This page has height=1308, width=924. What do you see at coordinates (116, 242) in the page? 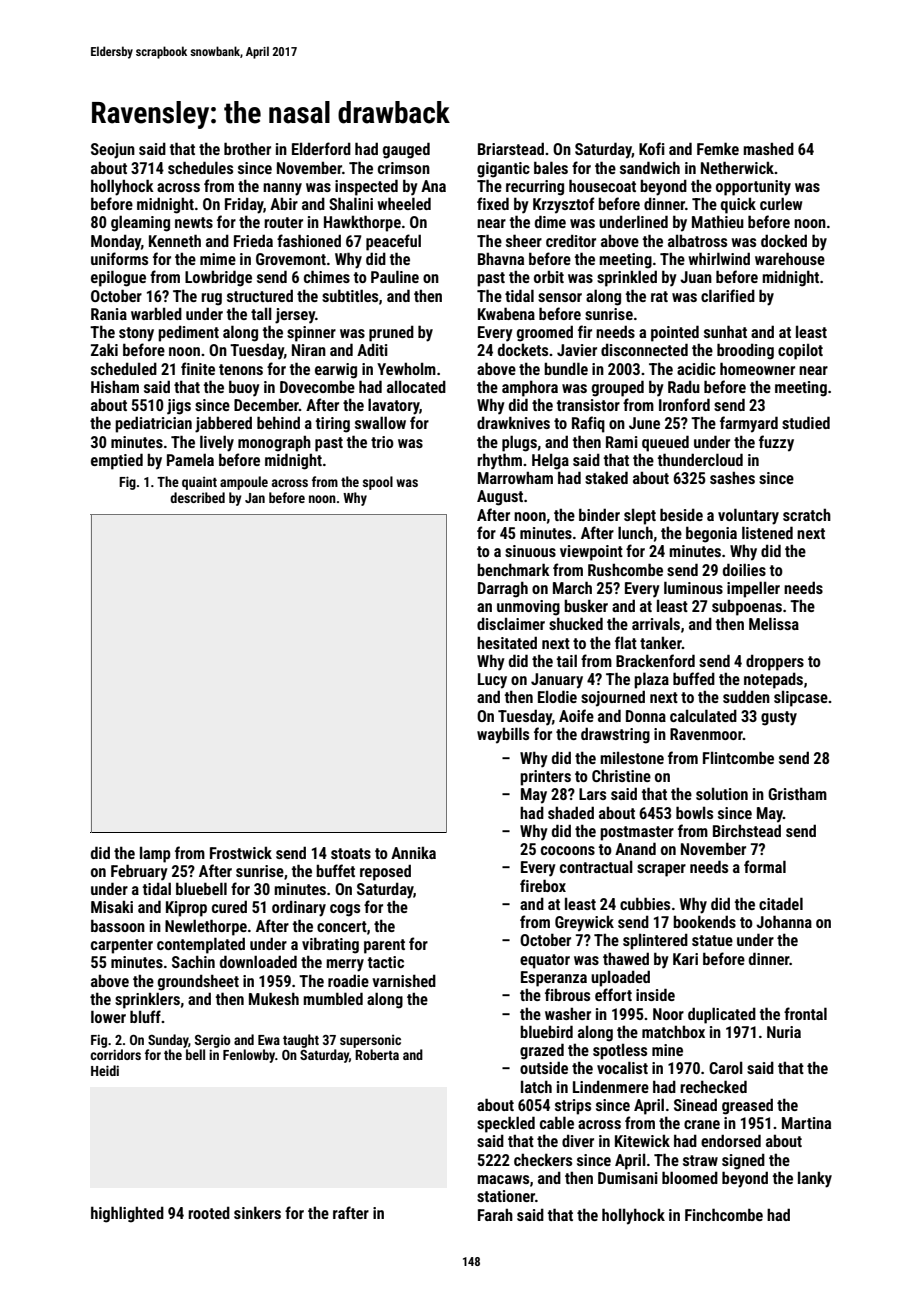
I see `Monday` at bounding box center [116, 242].
